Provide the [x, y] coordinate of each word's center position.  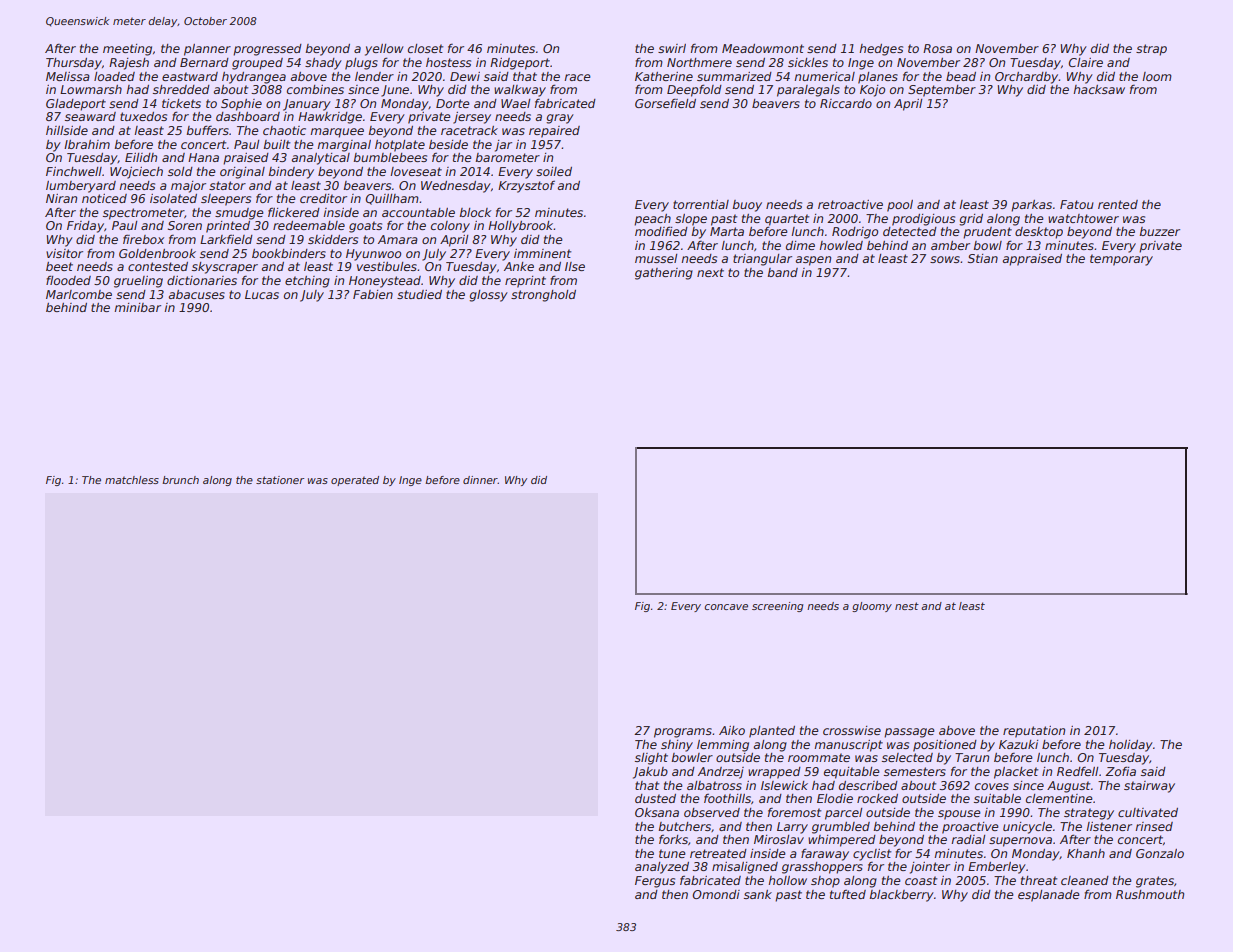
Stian [983, 258]
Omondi [716, 894]
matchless [132, 480]
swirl [672, 48]
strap [1151, 50]
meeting [127, 50]
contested [158, 266]
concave [726, 607]
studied [419, 294]
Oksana [657, 812]
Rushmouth [1150, 894]
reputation [1034, 732]
